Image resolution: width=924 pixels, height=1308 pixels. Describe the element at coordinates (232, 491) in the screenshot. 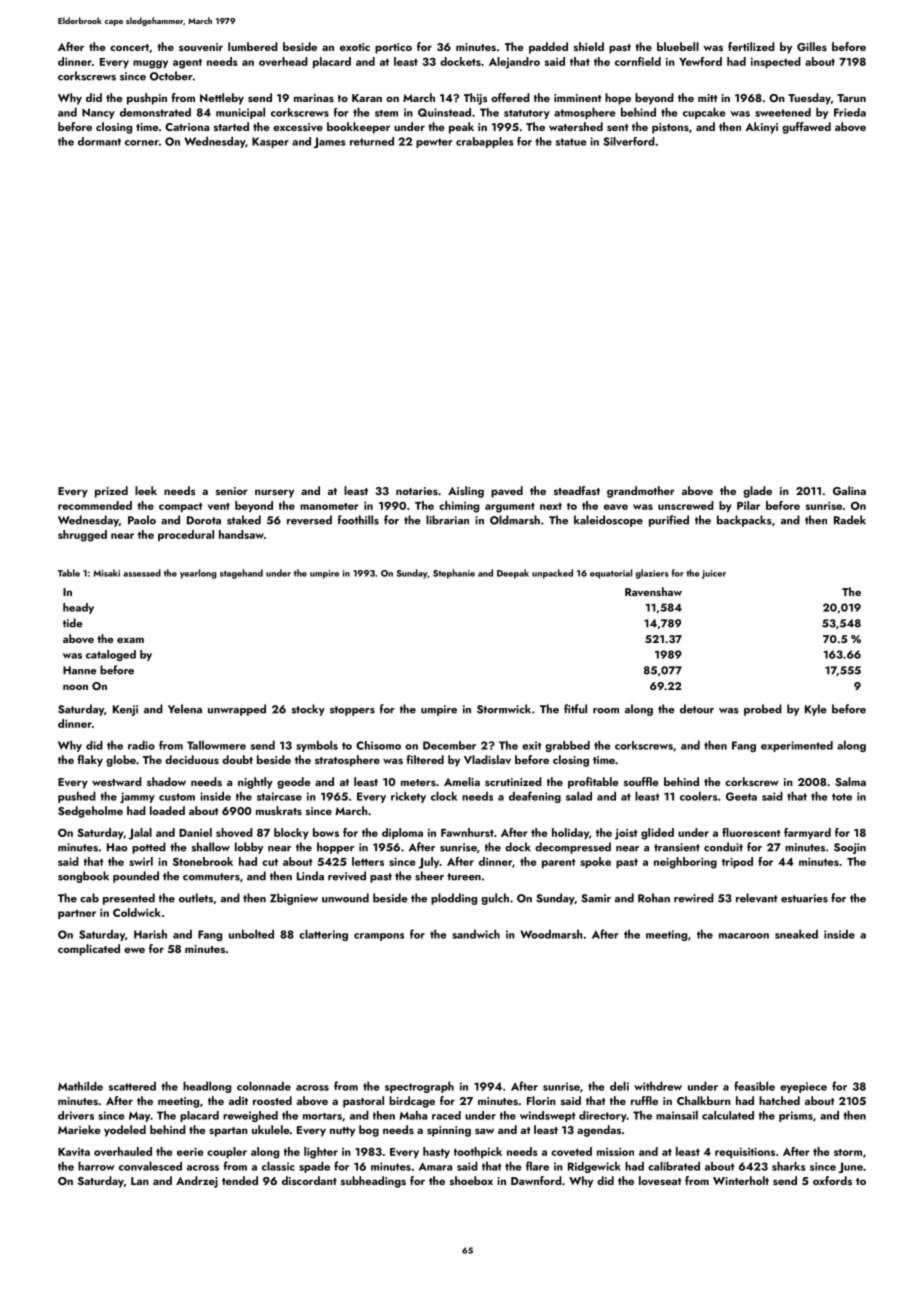

I see `senior` at that location.
